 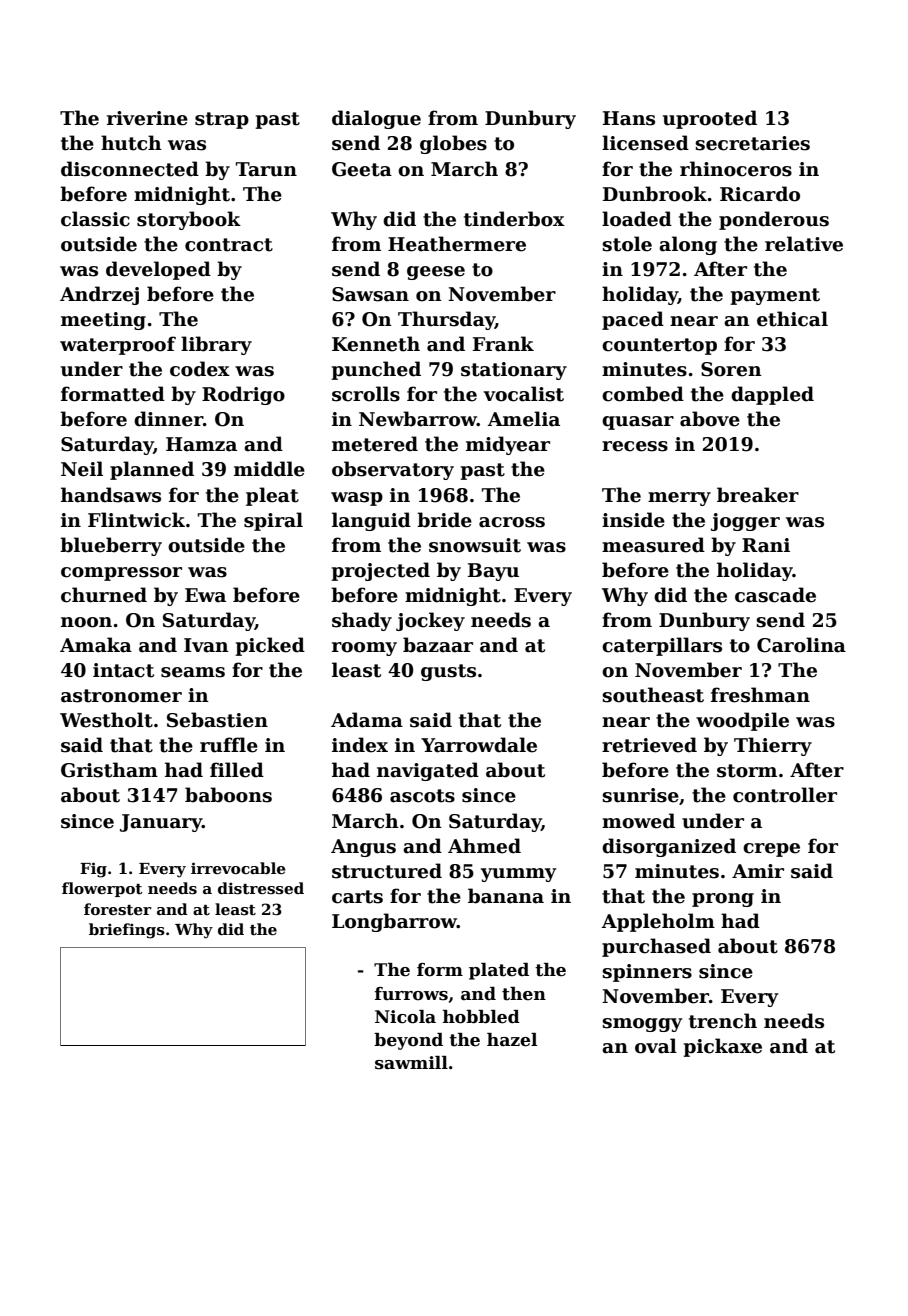 What do you see at coordinates (201, 444) in the screenshot?
I see `Hamza` at bounding box center [201, 444].
